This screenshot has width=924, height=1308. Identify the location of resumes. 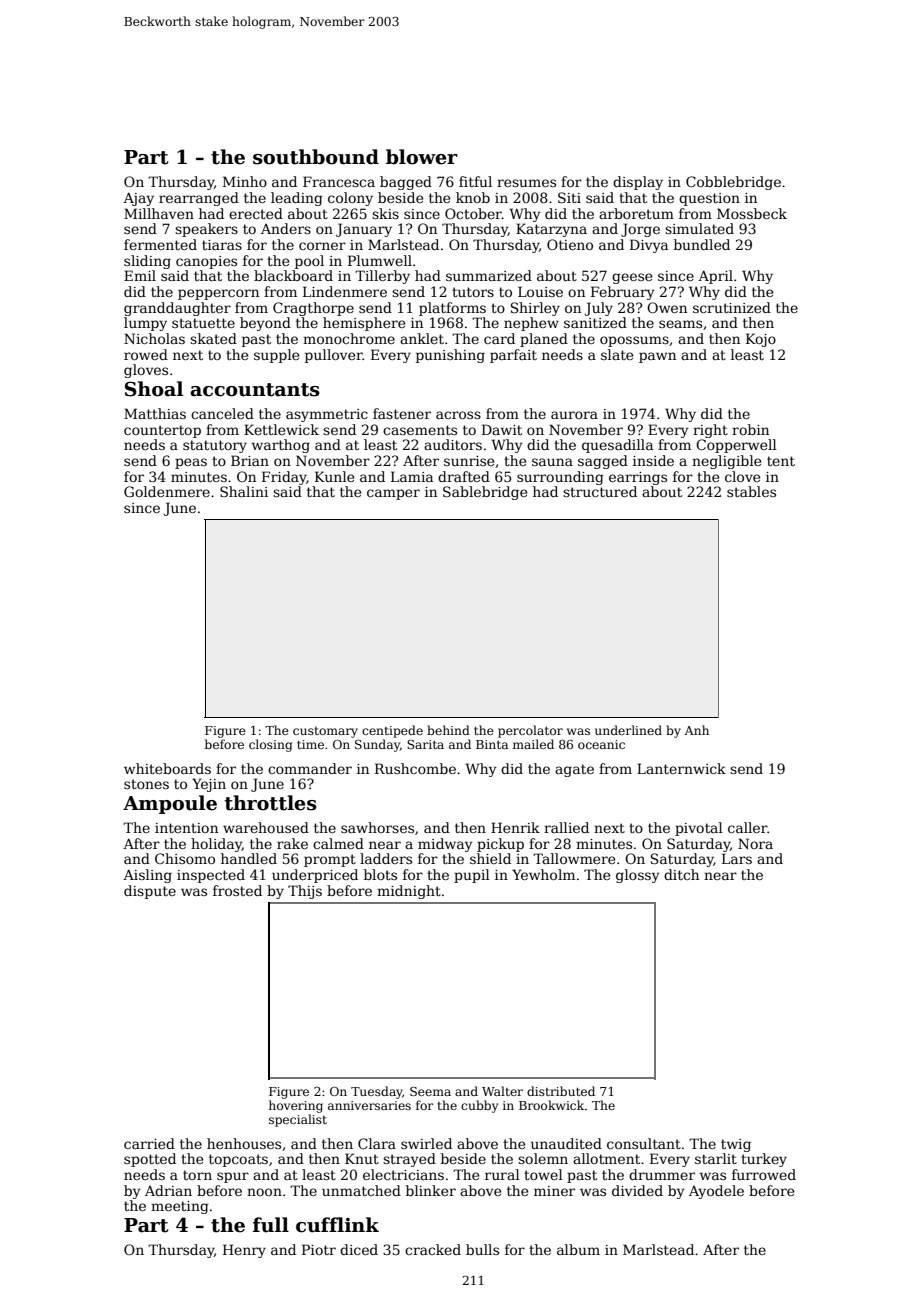
(526, 183).
